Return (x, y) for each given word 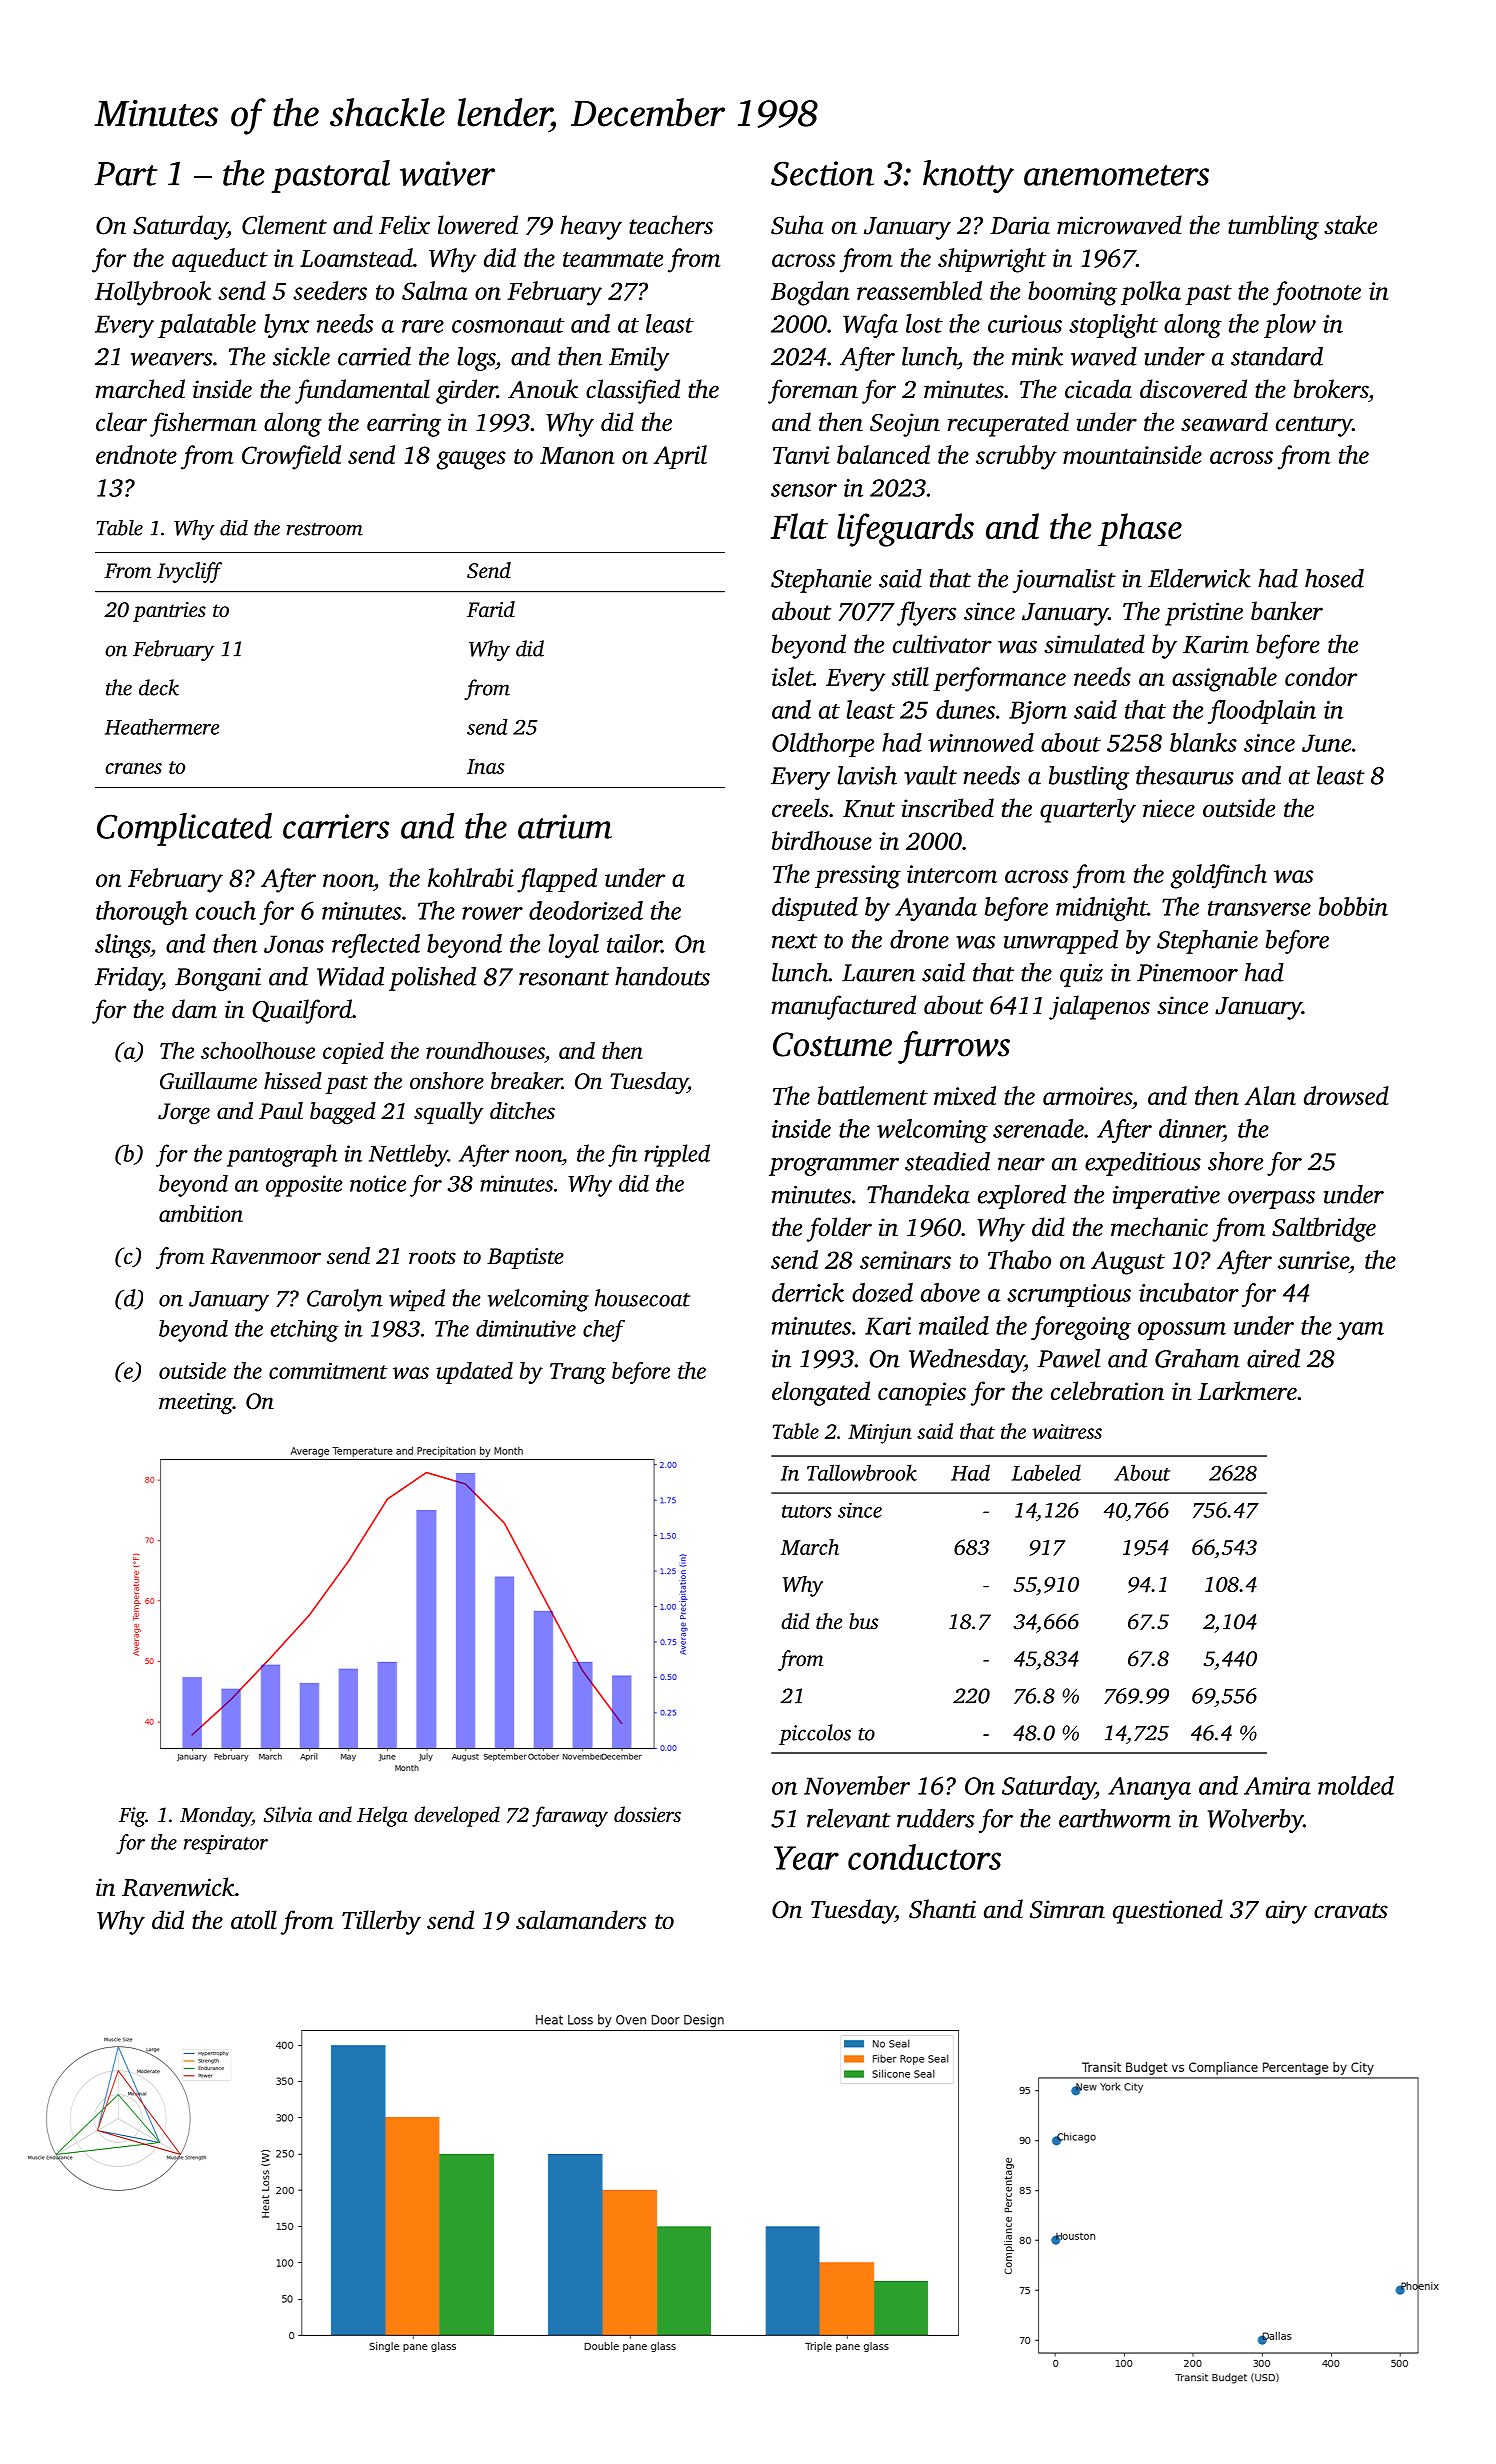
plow (1290, 326)
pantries (169, 612)
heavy (591, 227)
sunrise (1313, 1260)
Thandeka (918, 1194)
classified (633, 391)
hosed (1334, 578)
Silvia (288, 1814)
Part (125, 174)
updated (474, 1373)
